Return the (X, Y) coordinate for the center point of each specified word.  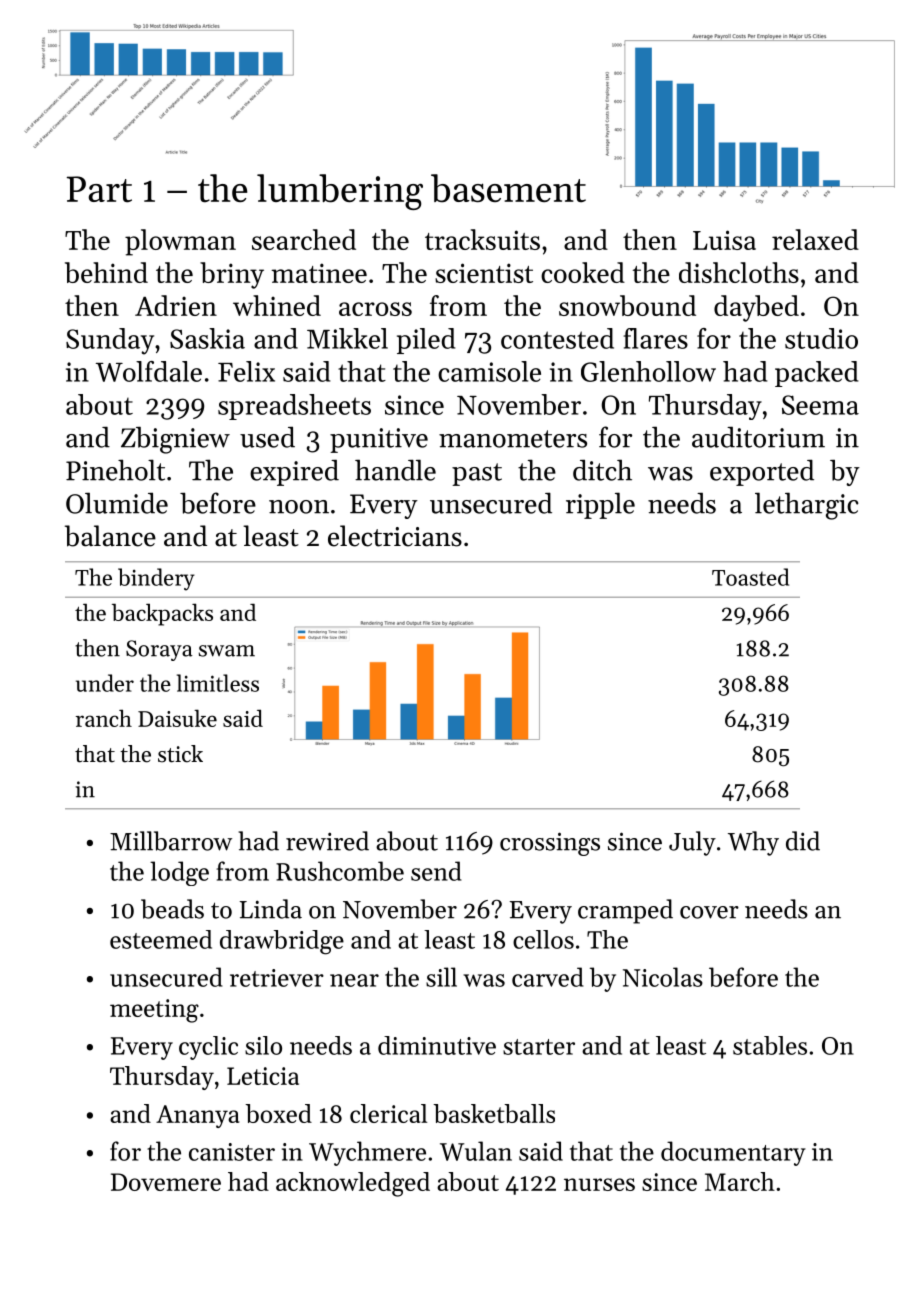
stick (180, 754)
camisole (489, 371)
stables (770, 1045)
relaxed (815, 239)
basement (508, 188)
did (803, 841)
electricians (395, 536)
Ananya (197, 1116)
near (354, 980)
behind (106, 272)
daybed (756, 308)
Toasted (750, 577)
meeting (154, 1011)
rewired (327, 841)
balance (110, 536)
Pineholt (115, 470)
